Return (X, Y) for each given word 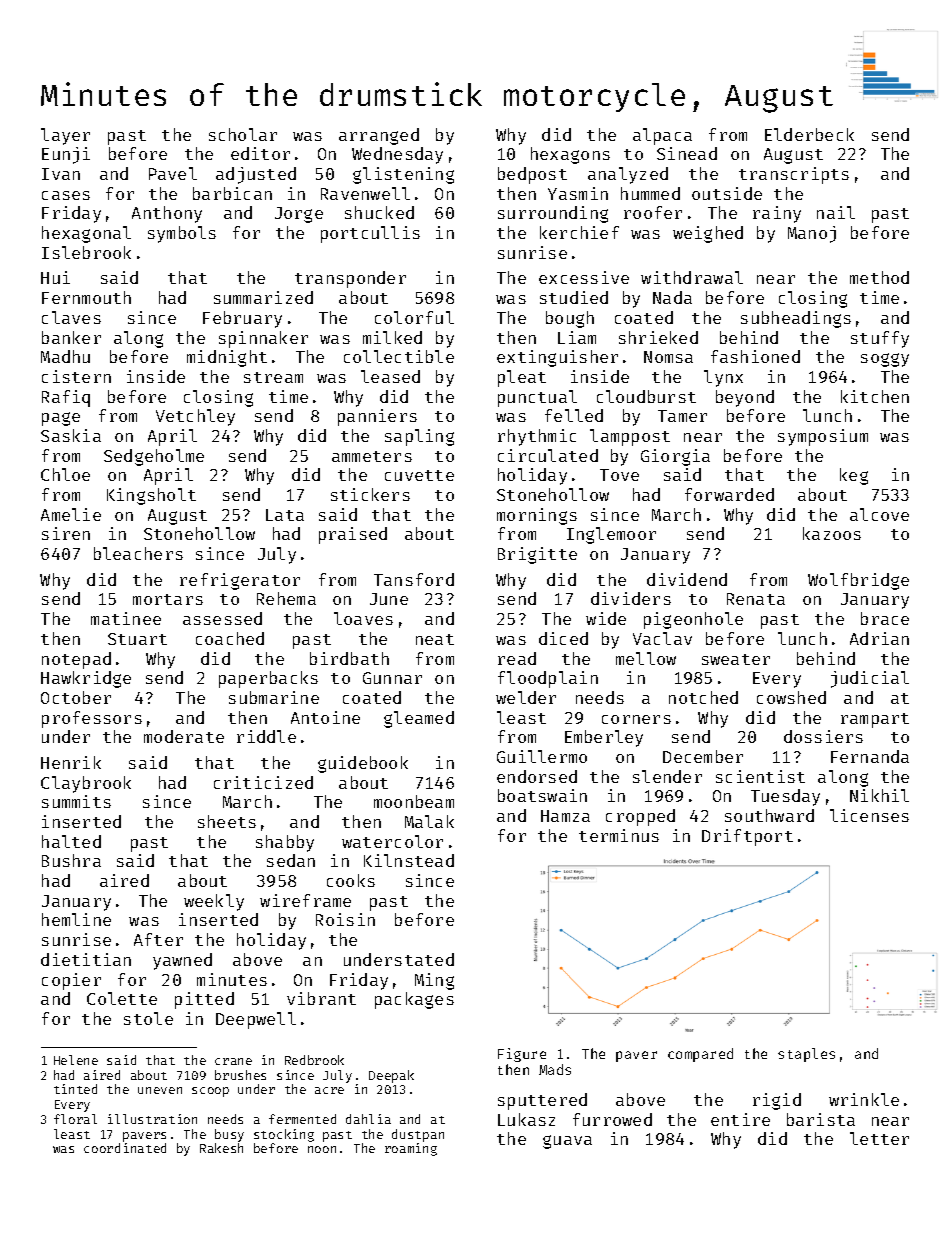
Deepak (391, 1076)
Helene (76, 1060)
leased (390, 376)
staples (806, 1055)
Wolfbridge (858, 581)
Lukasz (526, 1119)
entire (740, 1119)
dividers (631, 598)
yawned (182, 961)
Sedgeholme (154, 457)
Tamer (682, 416)
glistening (403, 175)
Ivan (61, 174)
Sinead (687, 153)
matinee (126, 618)
